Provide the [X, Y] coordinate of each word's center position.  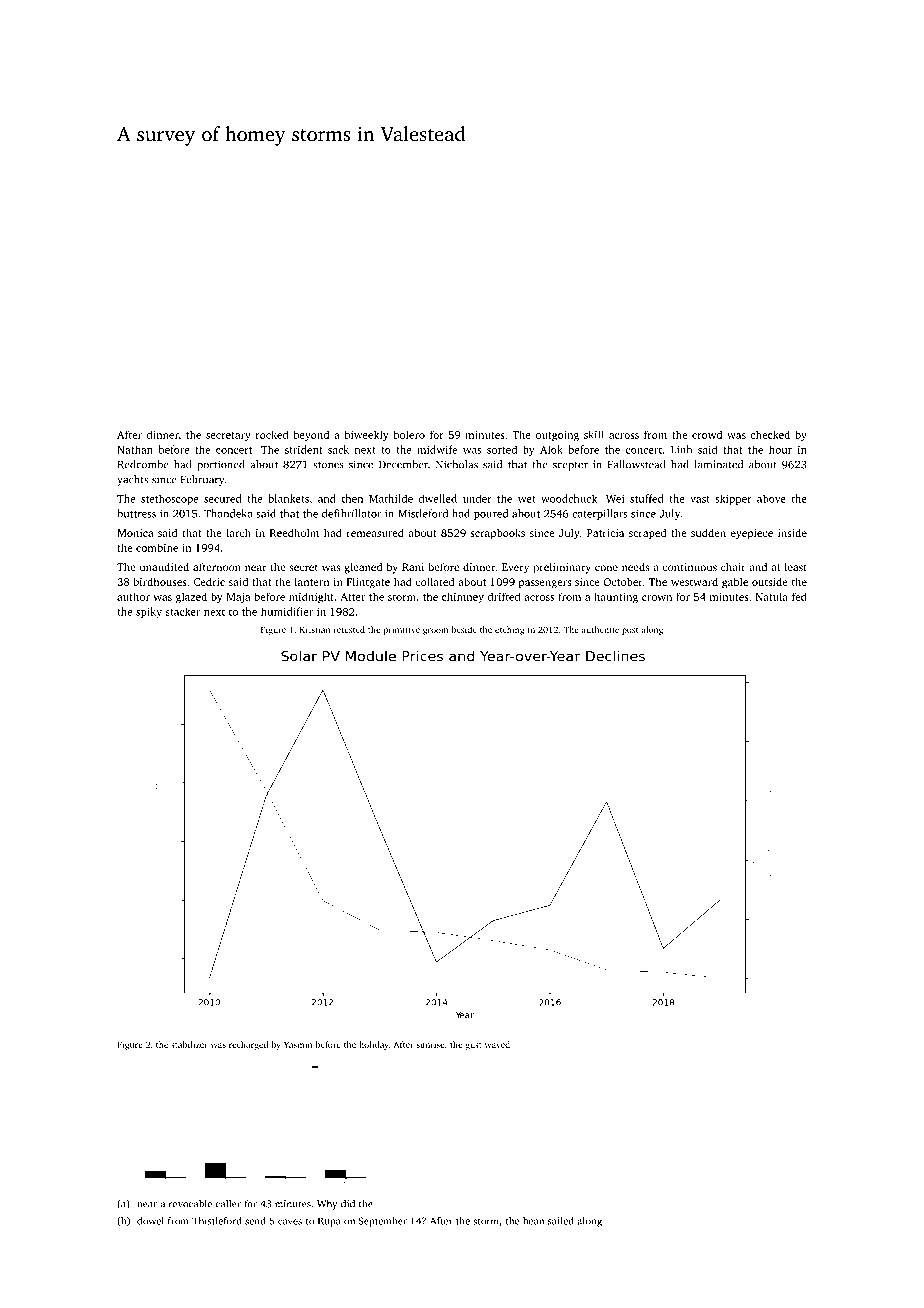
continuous [690, 567]
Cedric [209, 581]
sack [338, 449]
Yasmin [298, 1044]
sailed [561, 1221]
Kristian [315, 629]
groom [435, 631]
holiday [374, 1045]
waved [497, 1044]
